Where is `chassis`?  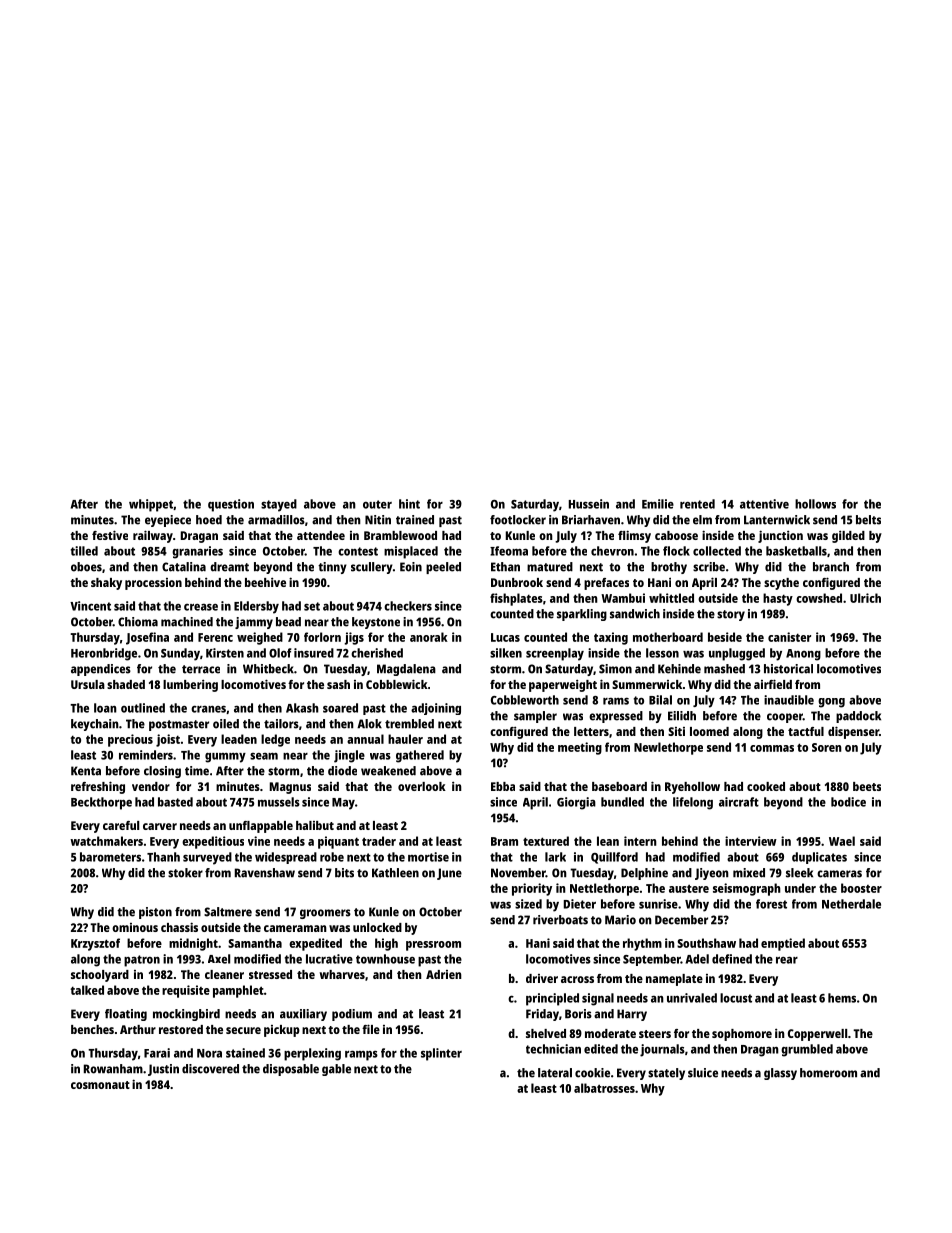
chassis is located at coordinates (179, 927).
